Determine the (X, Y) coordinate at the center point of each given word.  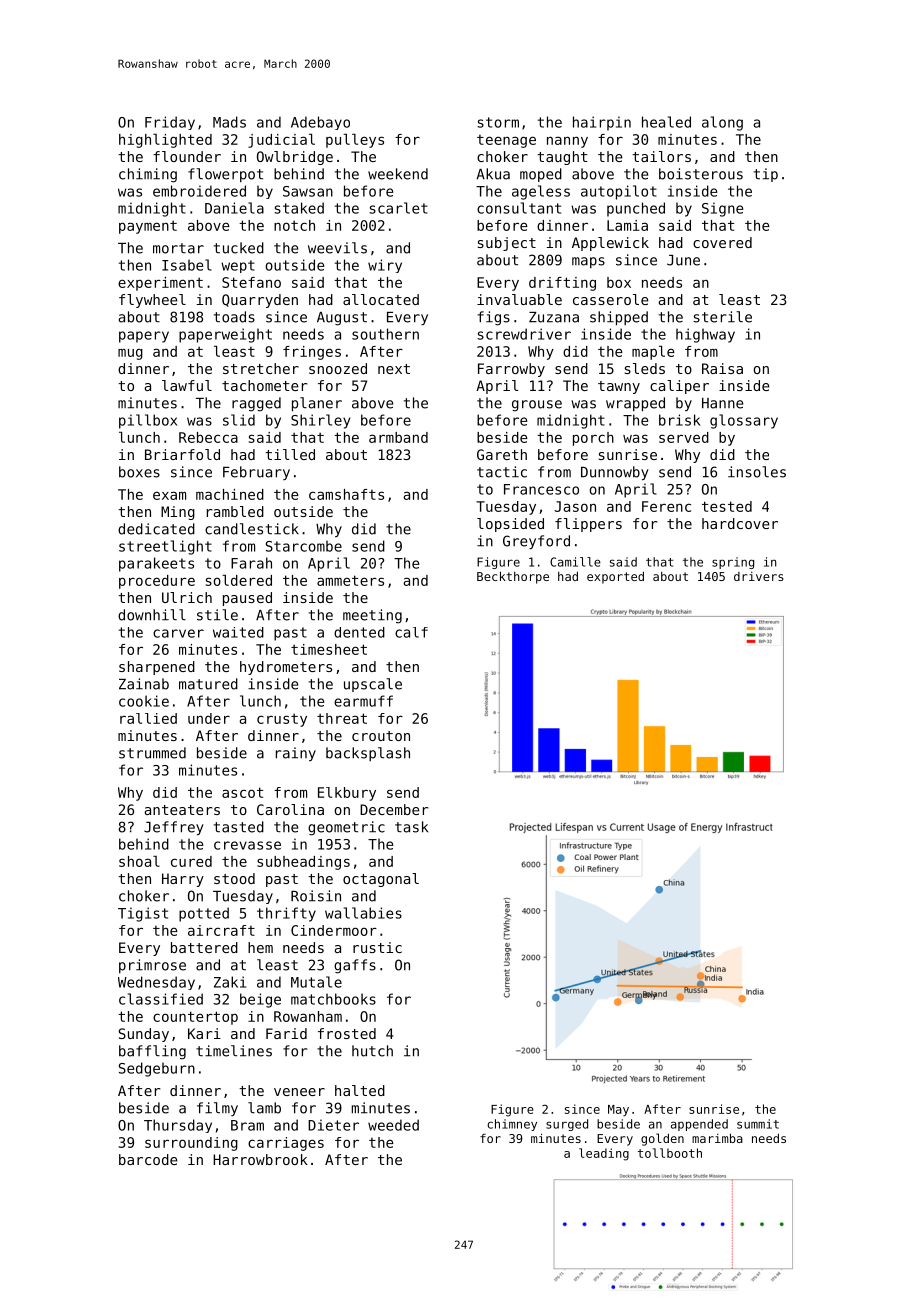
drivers (759, 576)
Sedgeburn (157, 1069)
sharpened (157, 668)
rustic (377, 947)
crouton (381, 736)
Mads (229, 122)
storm (498, 122)
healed (666, 122)
